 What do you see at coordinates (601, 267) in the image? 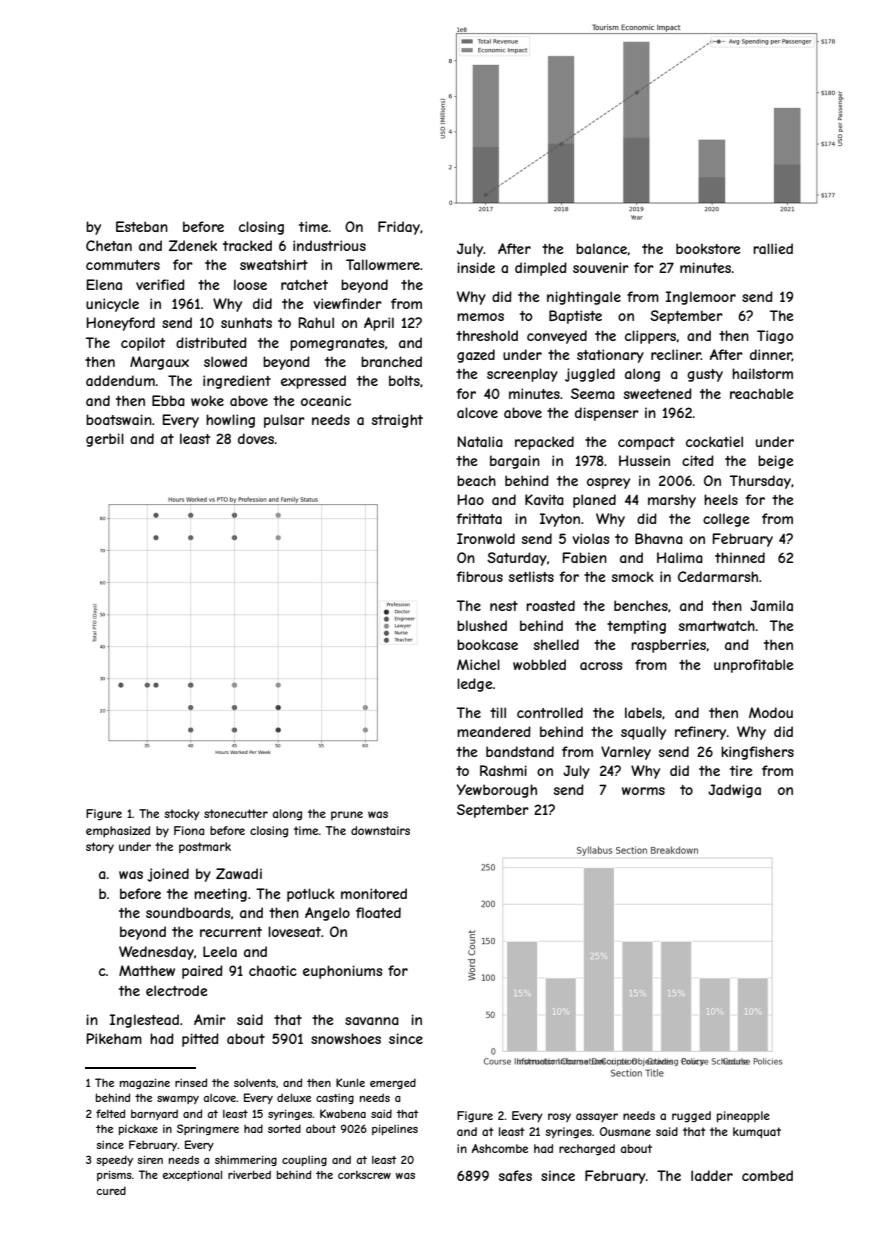
I see `souvenir` at bounding box center [601, 267].
